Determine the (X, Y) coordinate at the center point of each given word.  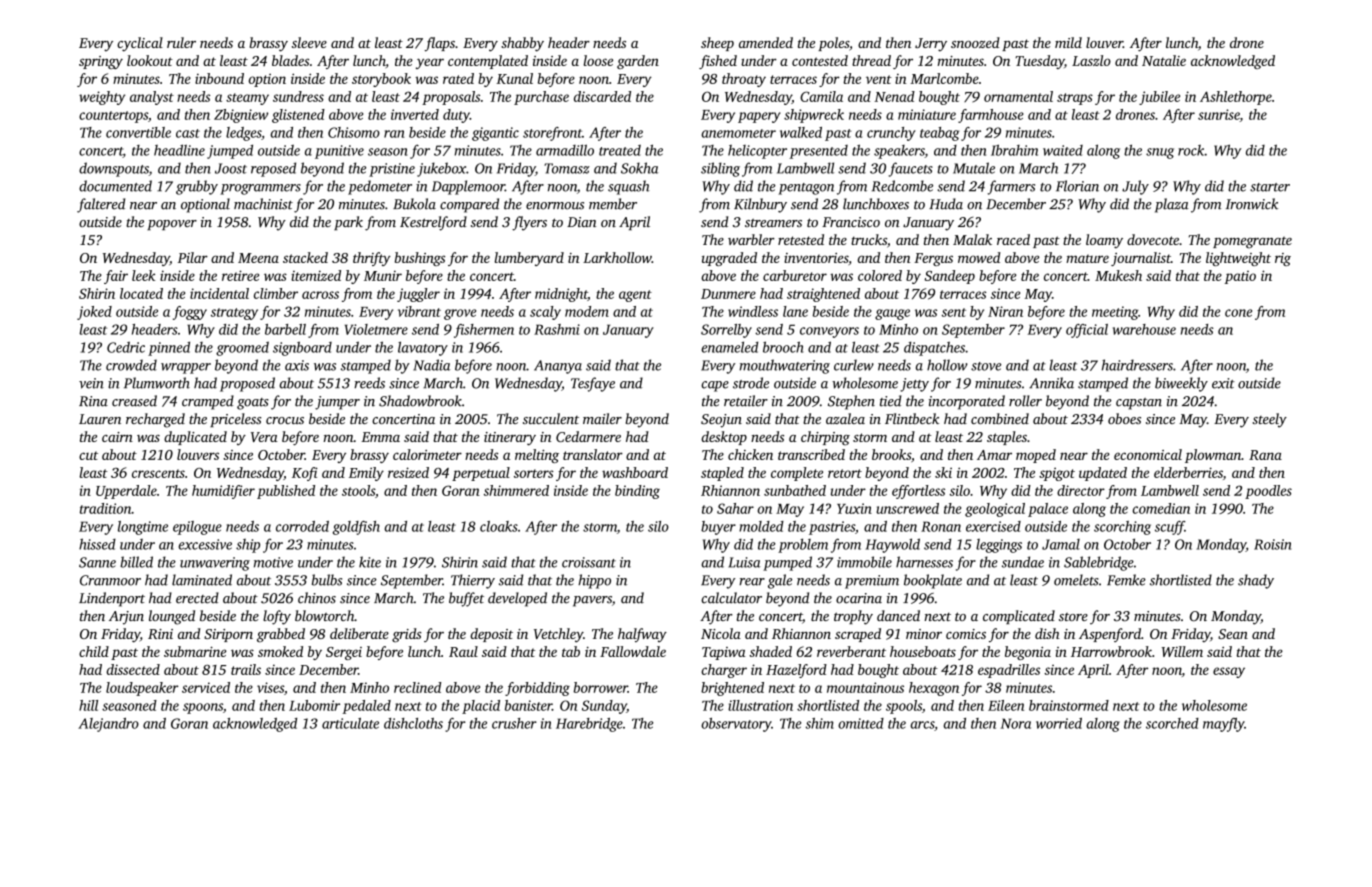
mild (1068, 42)
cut (88, 455)
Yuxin (854, 508)
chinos (317, 598)
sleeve (309, 42)
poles (833, 44)
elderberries (1188, 472)
